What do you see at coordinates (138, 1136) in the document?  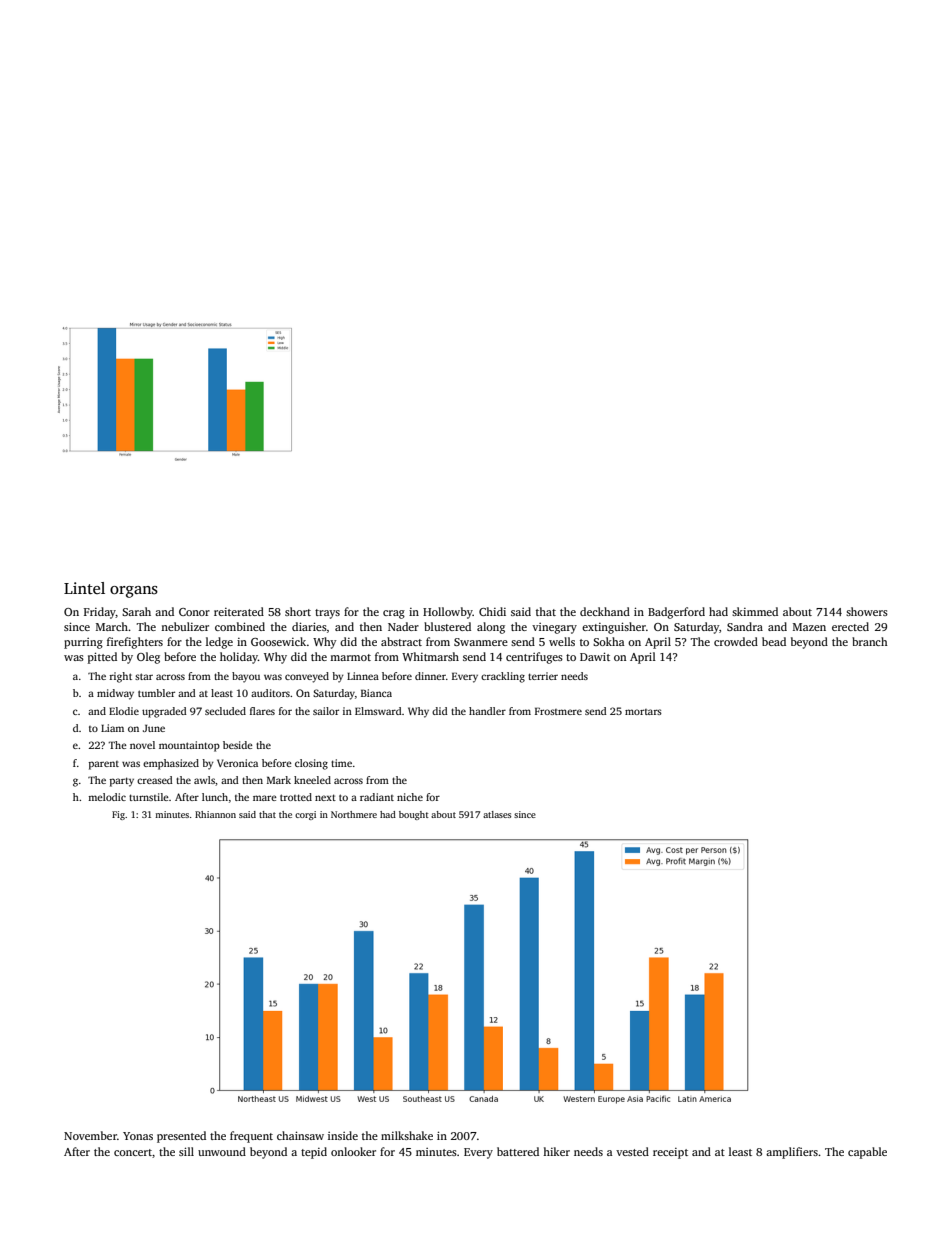 I see `Yonas` at bounding box center [138, 1136].
